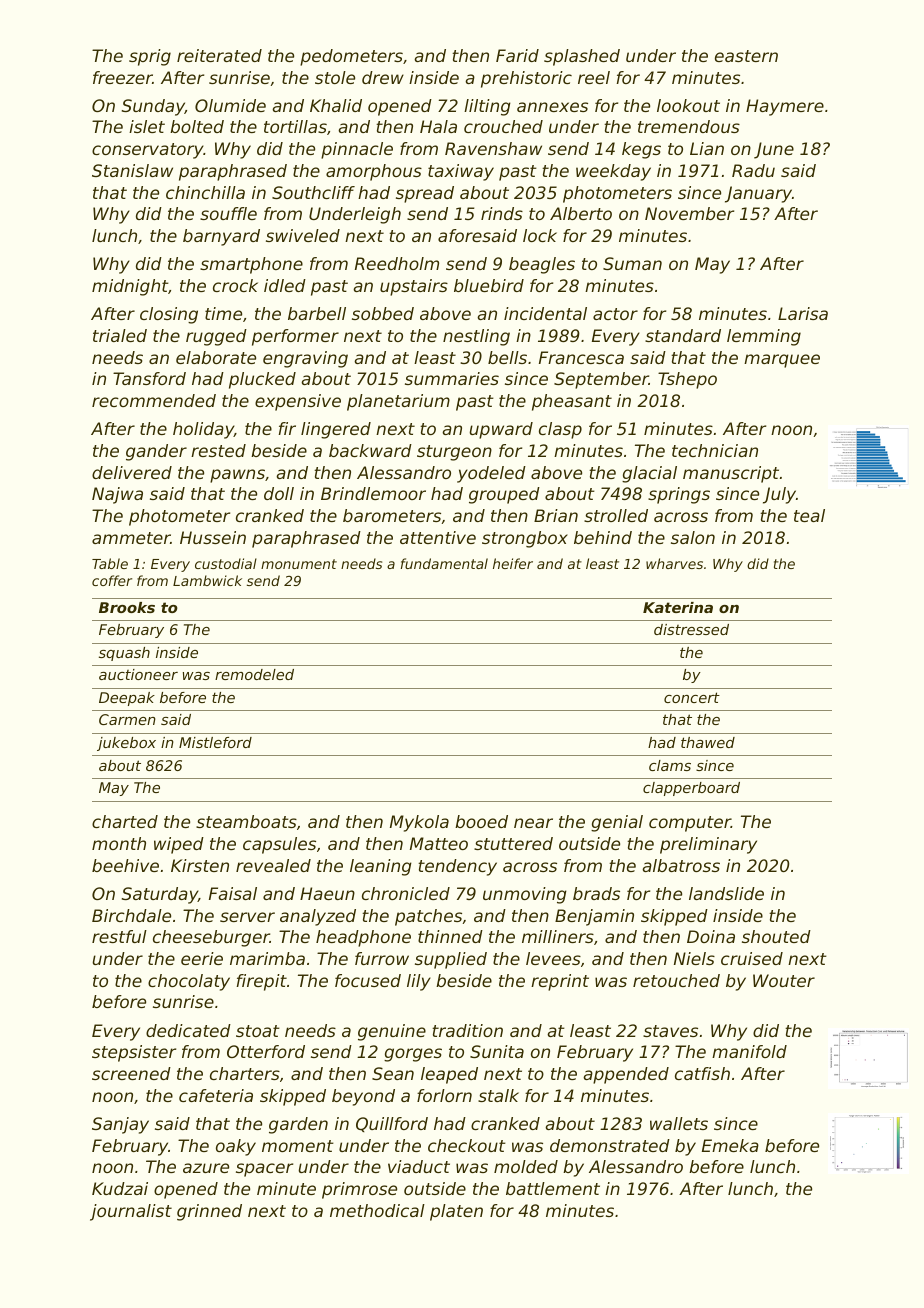 The image size is (924, 1308). What do you see at coordinates (746, 56) in the screenshot?
I see `eastern` at bounding box center [746, 56].
